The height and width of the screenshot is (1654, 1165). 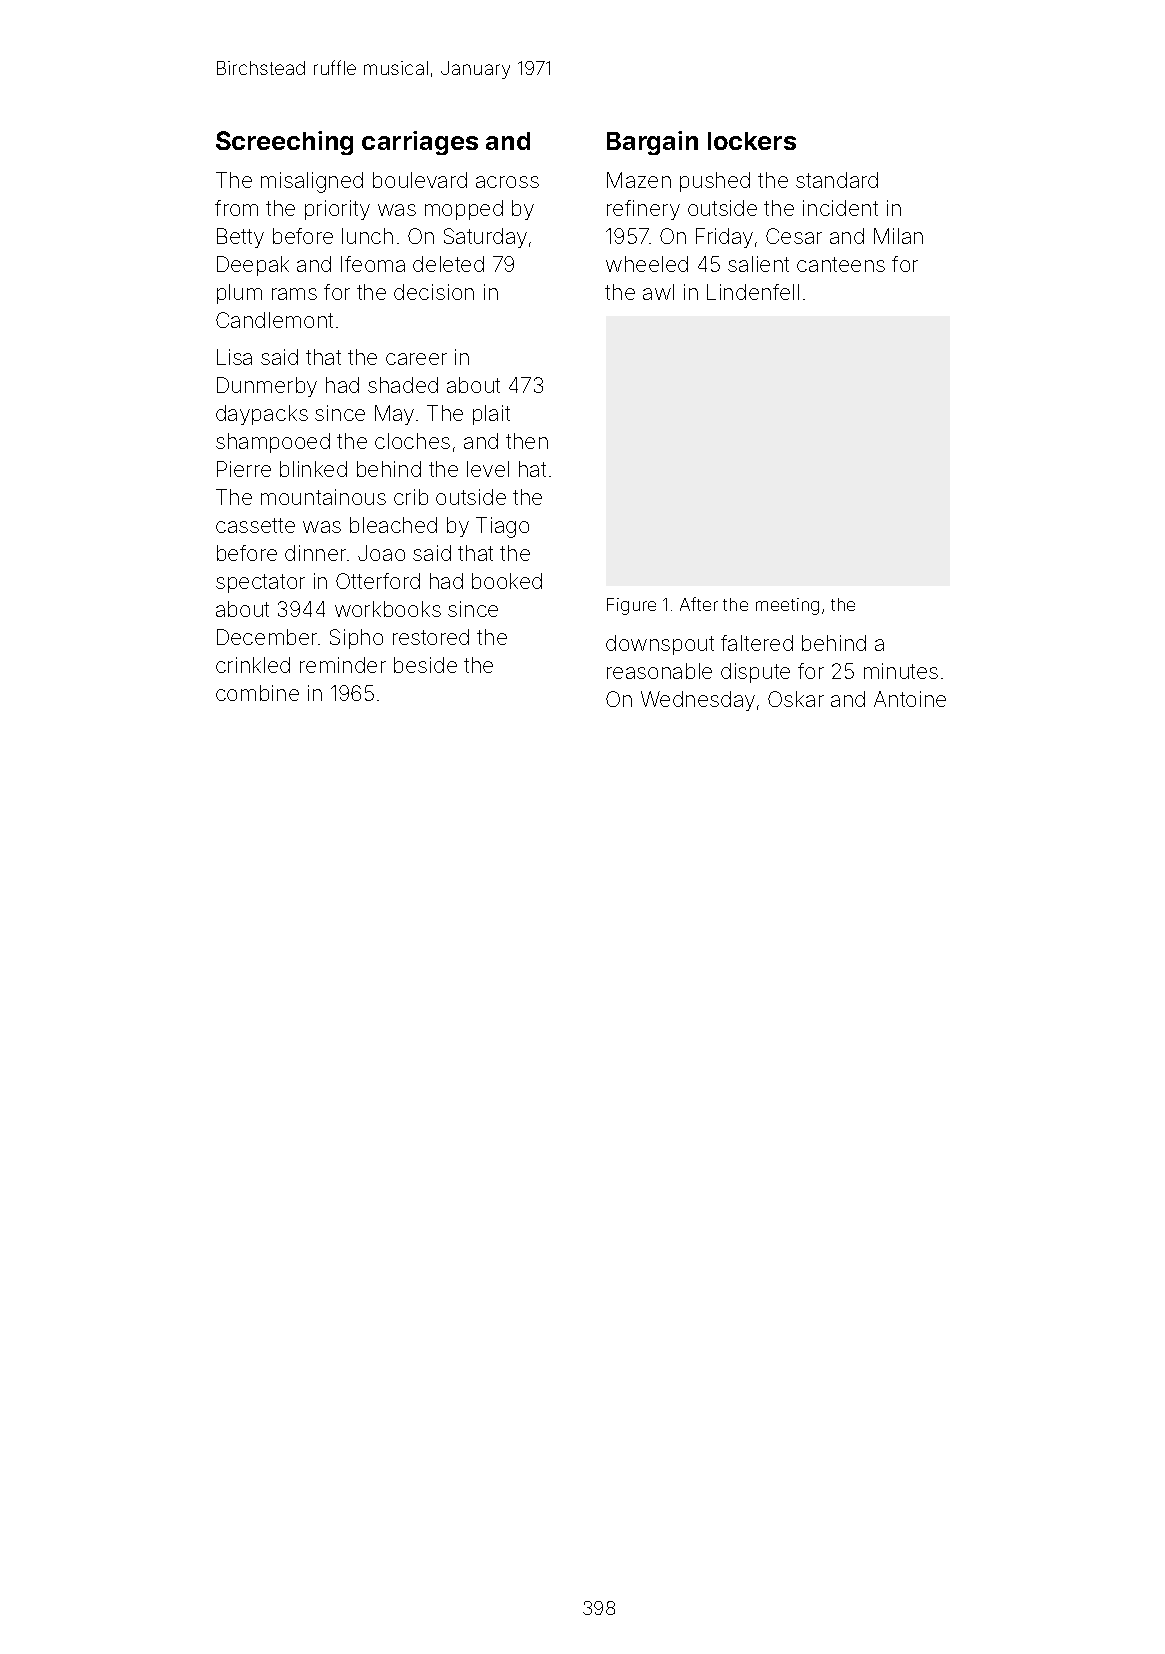 I want to click on Betty, so click(x=240, y=238).
